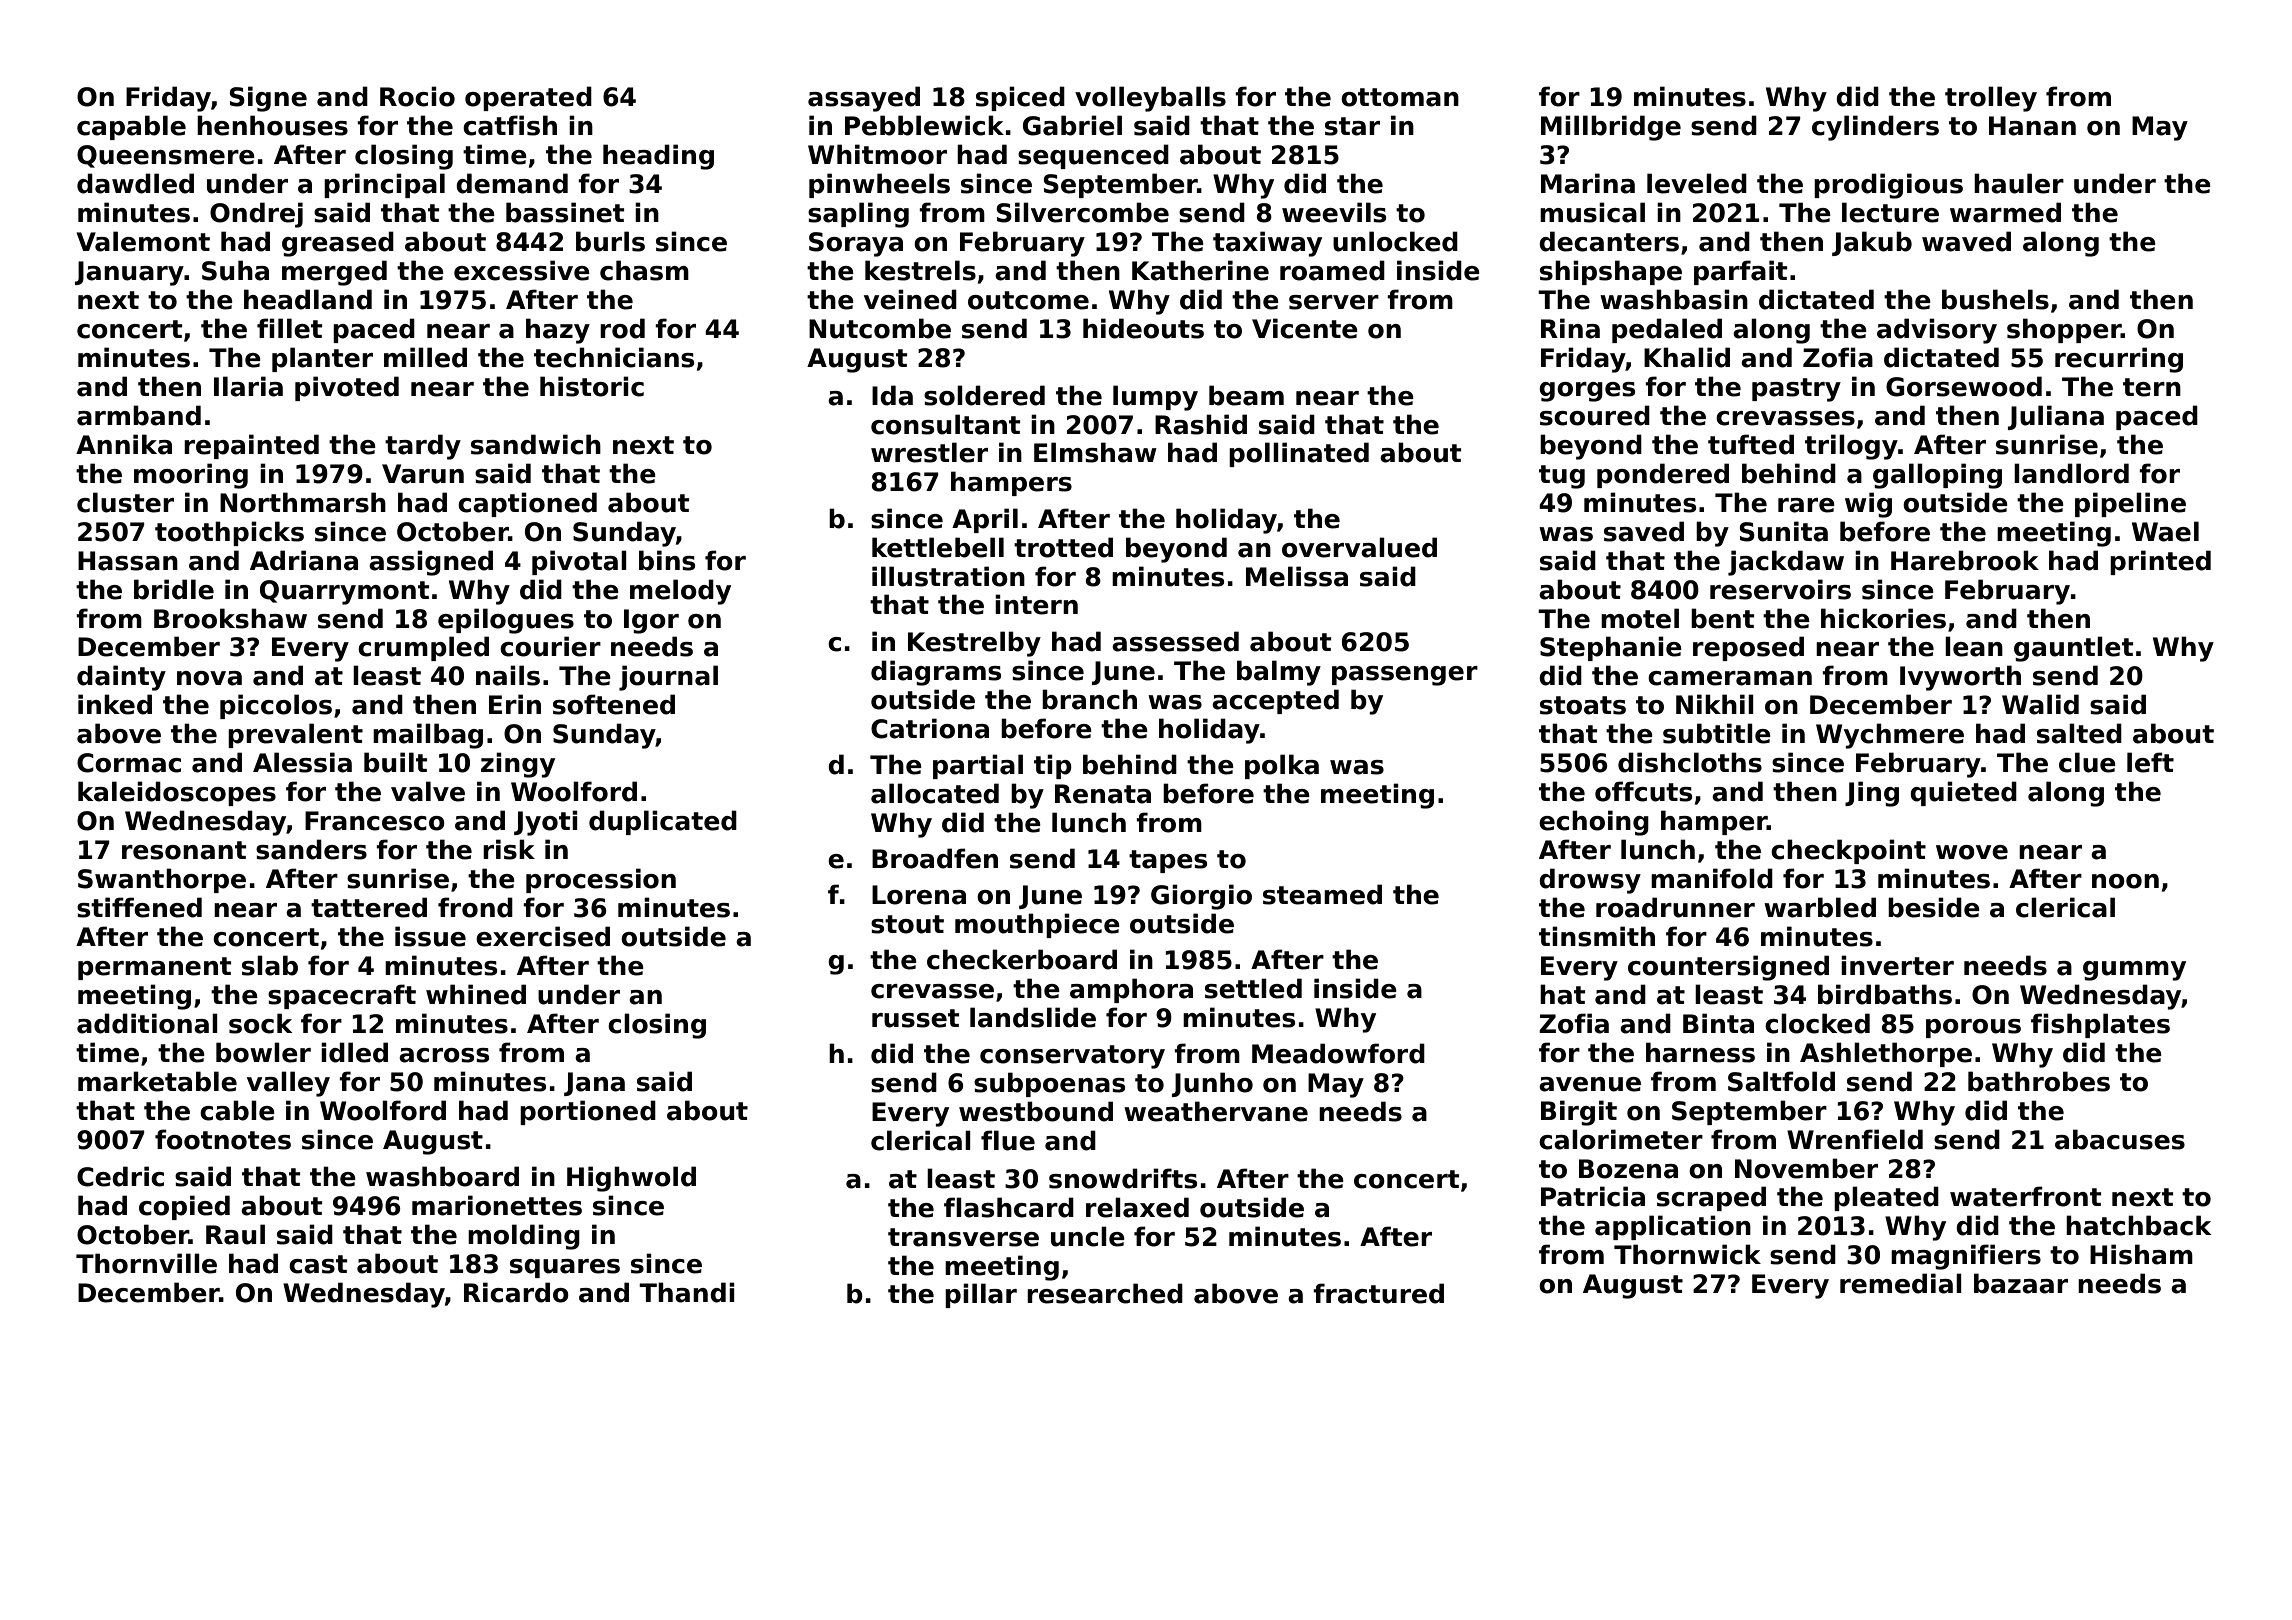 This document has height=1620, width=2292. What do you see at coordinates (924, 125) in the document?
I see `Pebblewick` at bounding box center [924, 125].
